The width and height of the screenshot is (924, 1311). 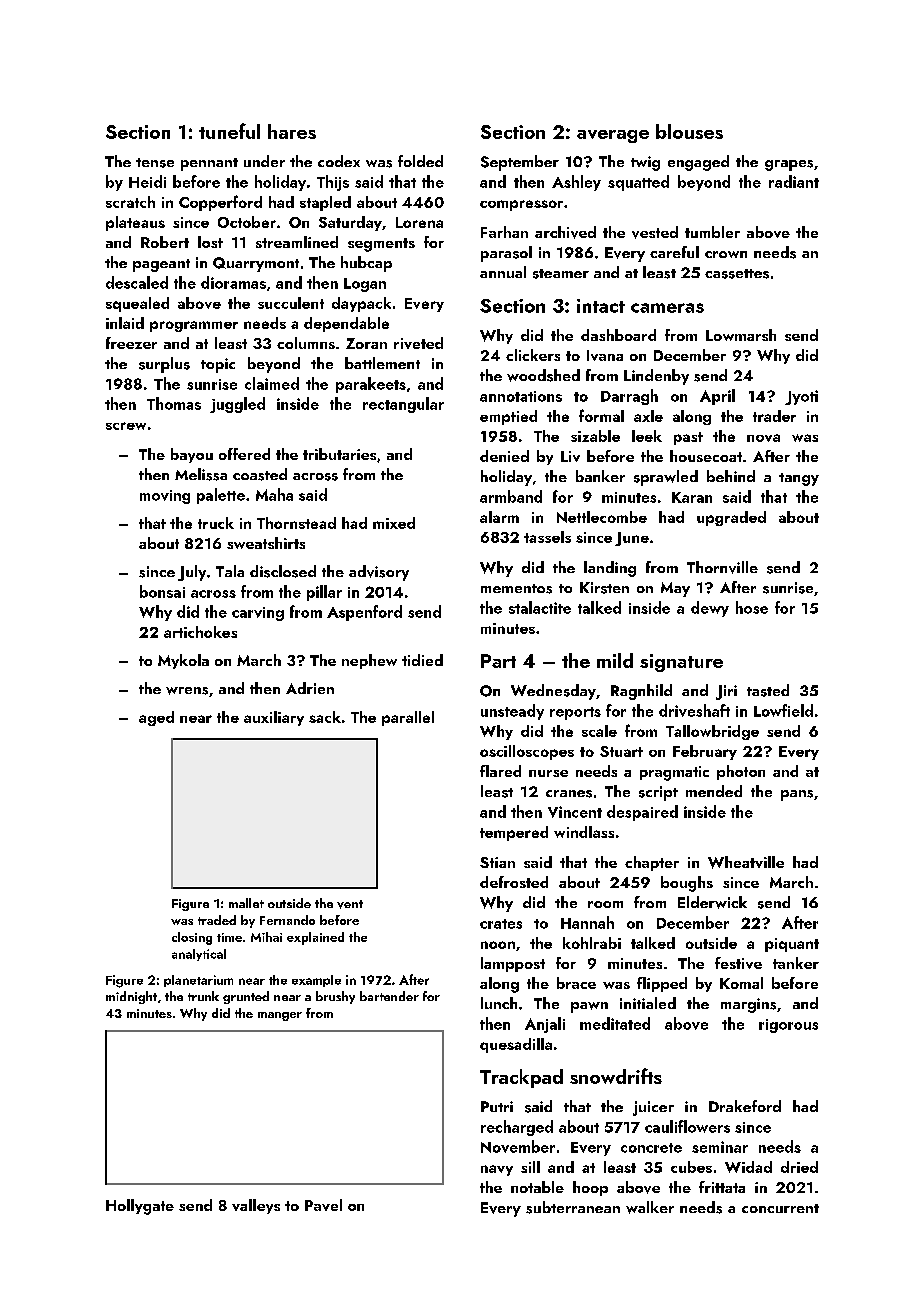 What do you see at coordinates (689, 131) in the screenshot?
I see `blouses` at bounding box center [689, 131].
